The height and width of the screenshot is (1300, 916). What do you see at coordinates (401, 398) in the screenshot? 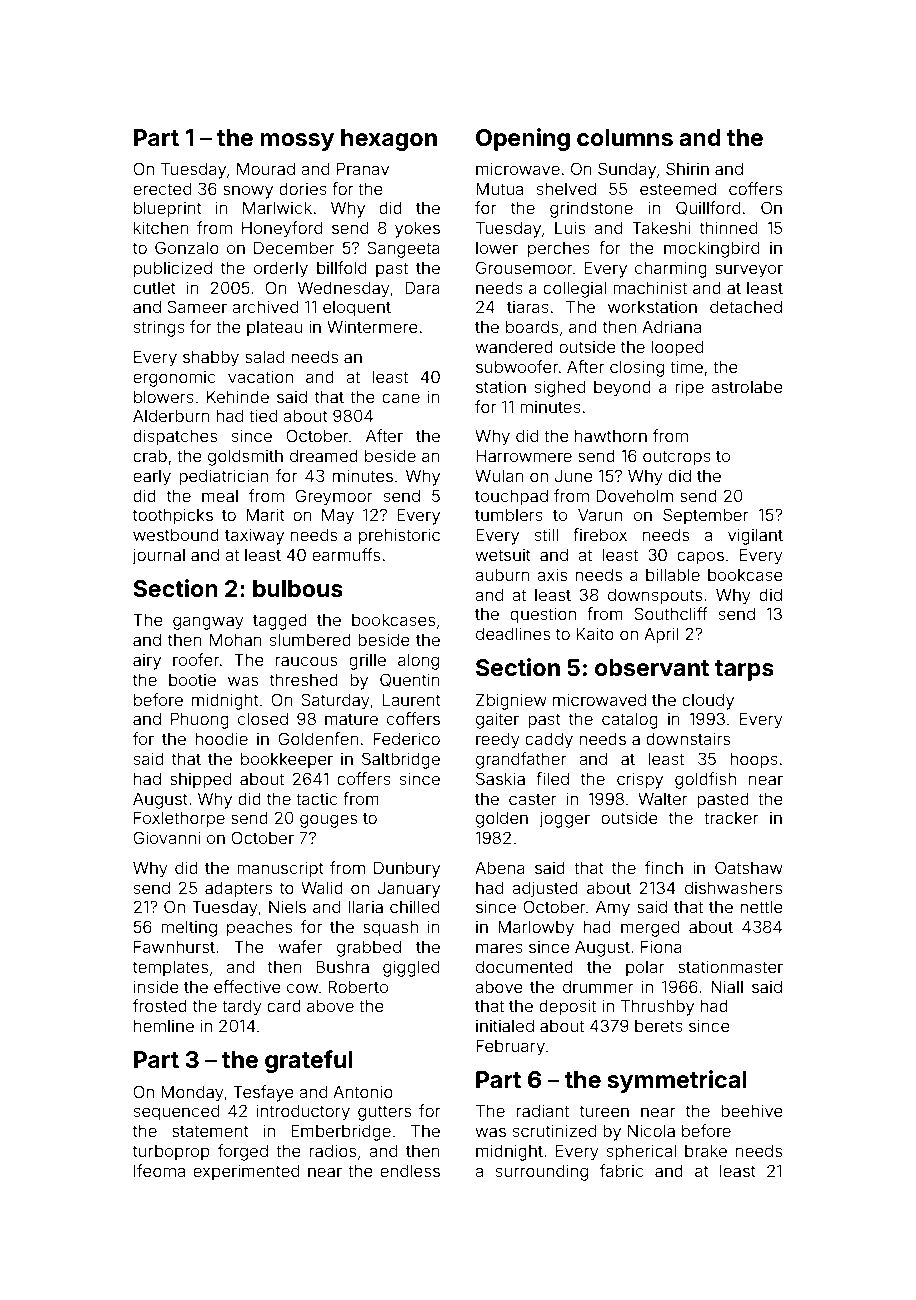
I see `cane` at bounding box center [401, 398].
